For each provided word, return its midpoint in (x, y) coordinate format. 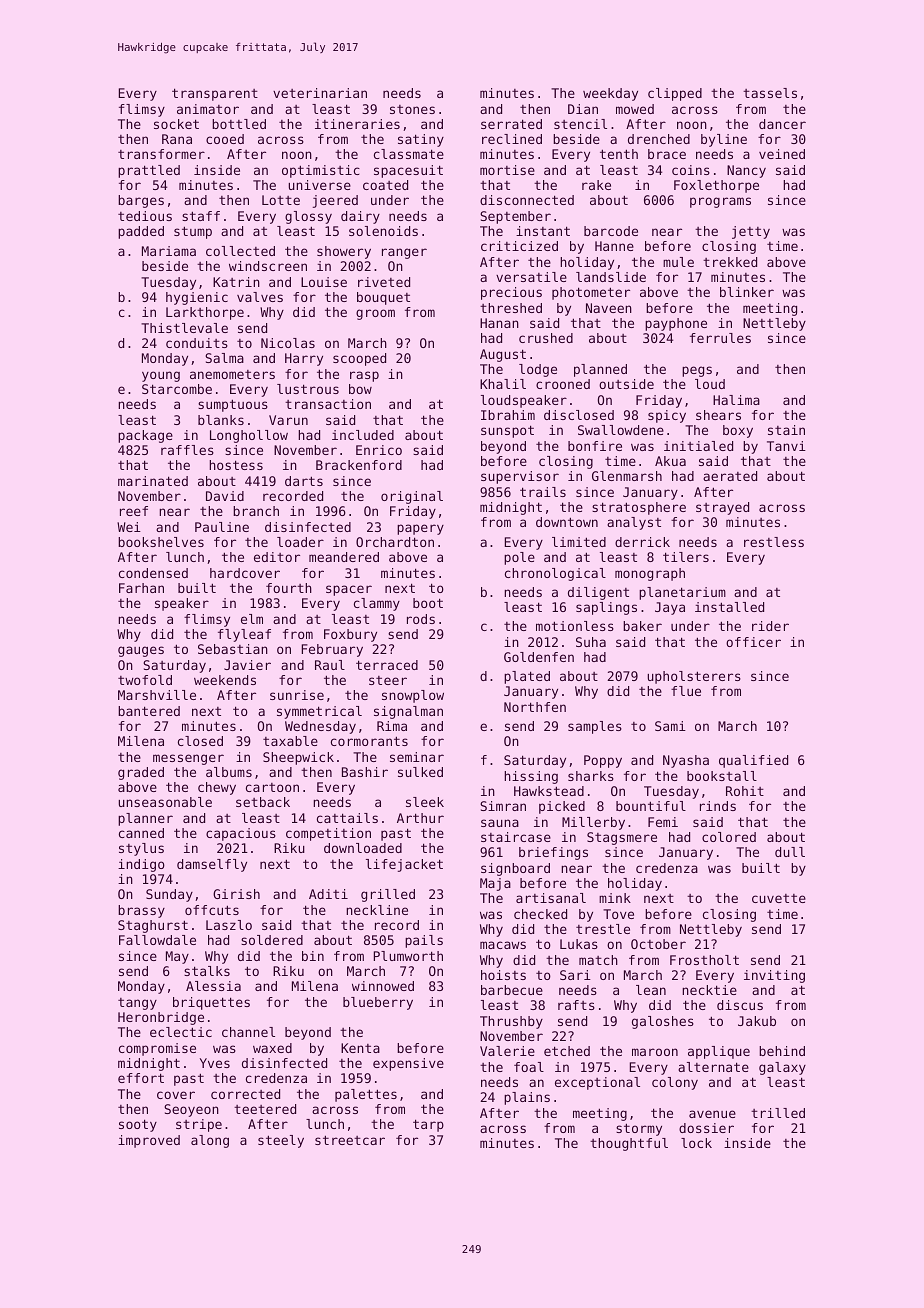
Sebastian (233, 649)
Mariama (169, 251)
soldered (272, 940)
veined (782, 154)
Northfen (535, 707)
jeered (335, 201)
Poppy (603, 761)
